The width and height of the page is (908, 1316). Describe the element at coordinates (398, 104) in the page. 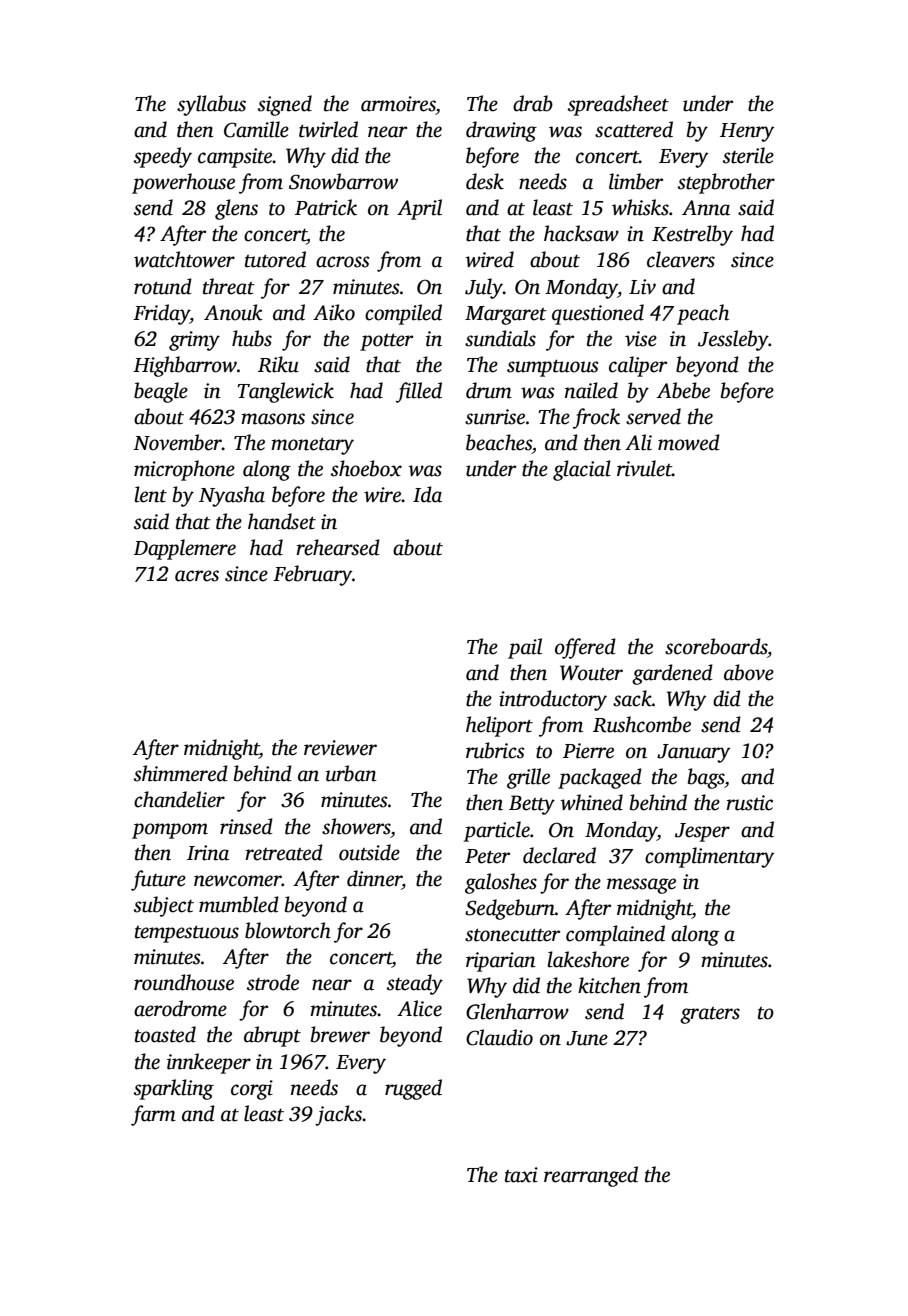

I see `armoires` at that location.
